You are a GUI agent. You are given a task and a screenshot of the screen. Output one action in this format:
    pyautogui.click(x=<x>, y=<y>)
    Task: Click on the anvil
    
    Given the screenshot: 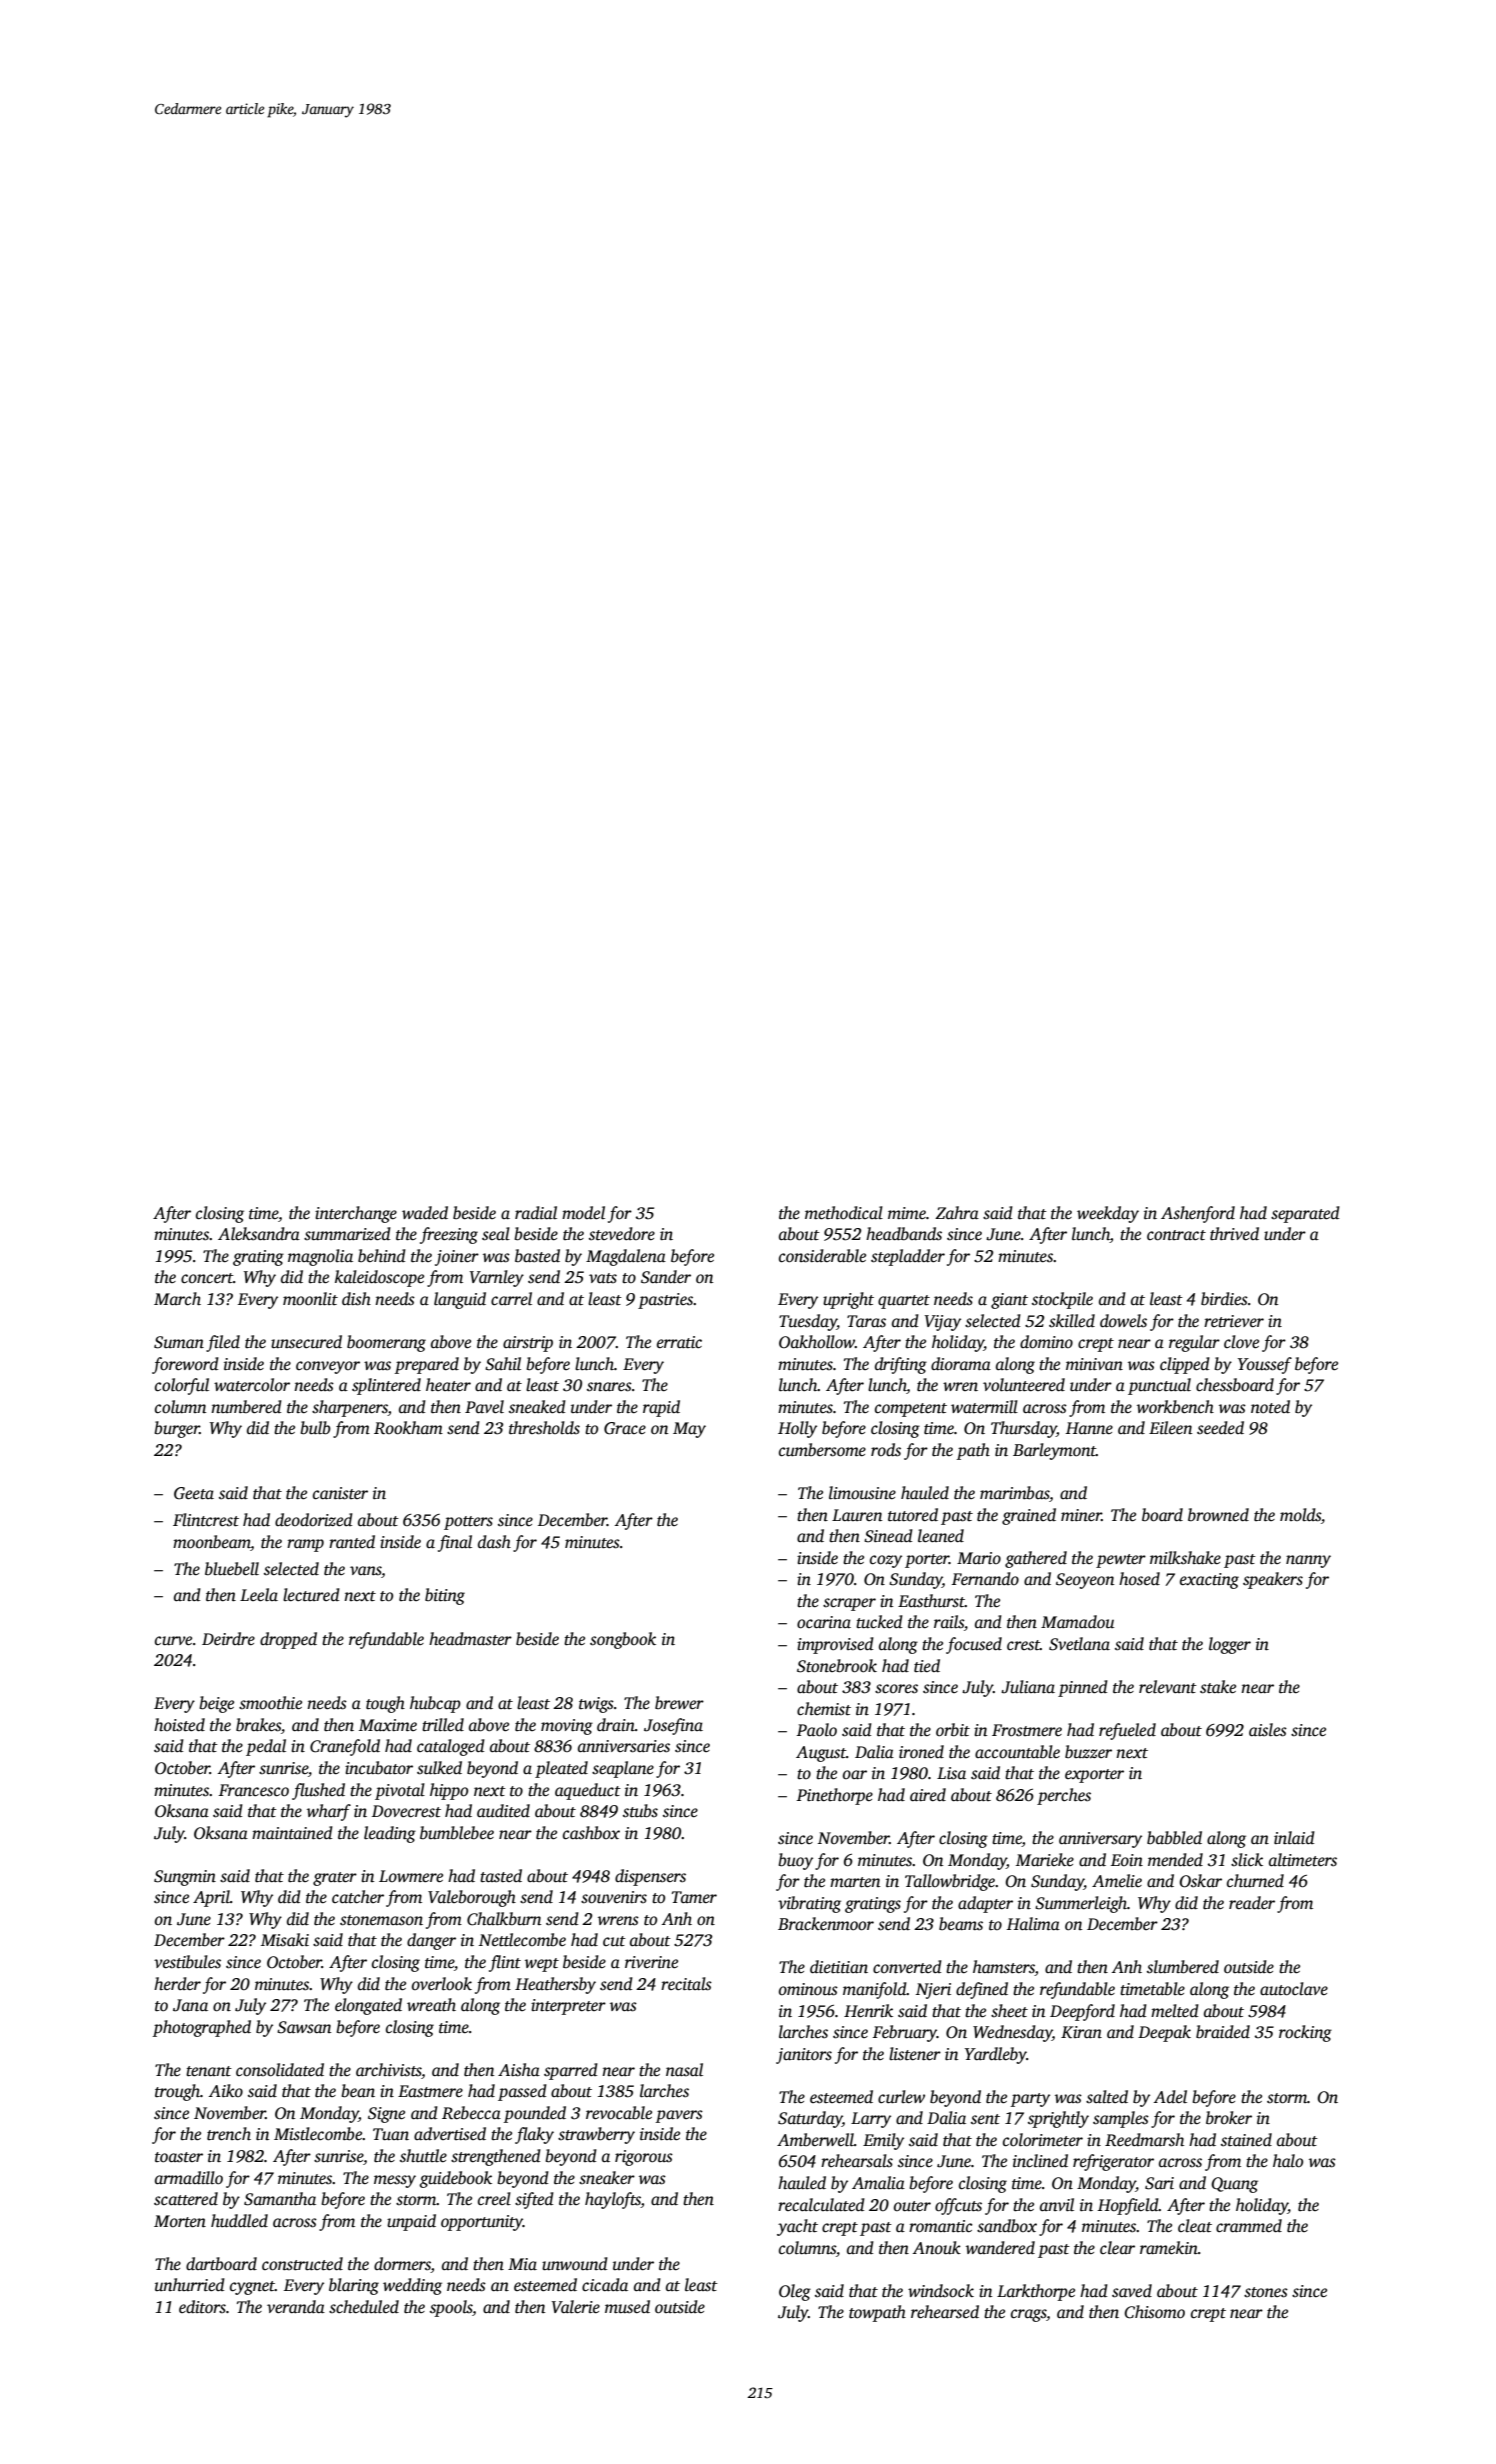 What is the action you would take?
    pyautogui.click(x=1057, y=2204)
